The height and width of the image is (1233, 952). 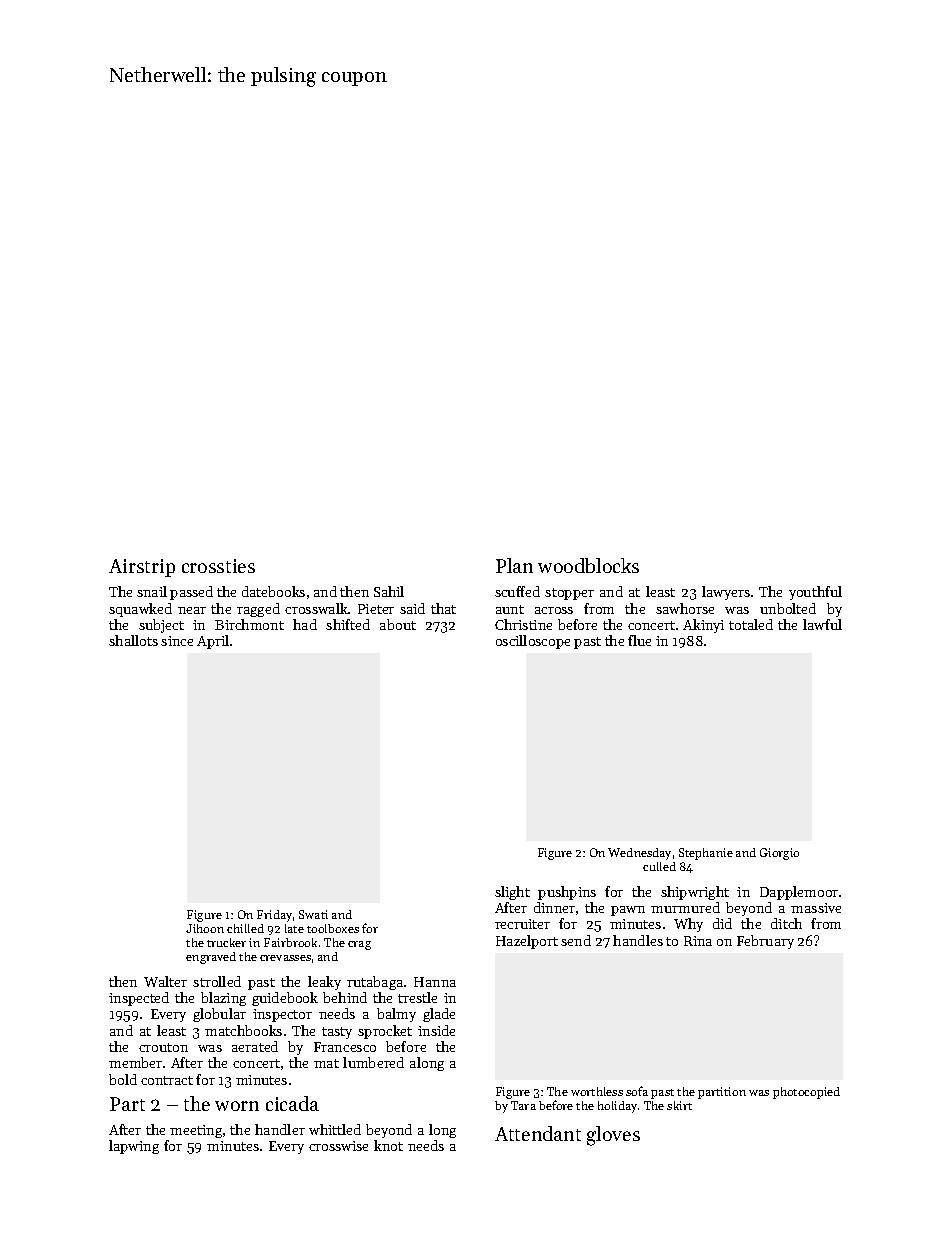 What do you see at coordinates (703, 626) in the image?
I see `Akinyi` at bounding box center [703, 626].
